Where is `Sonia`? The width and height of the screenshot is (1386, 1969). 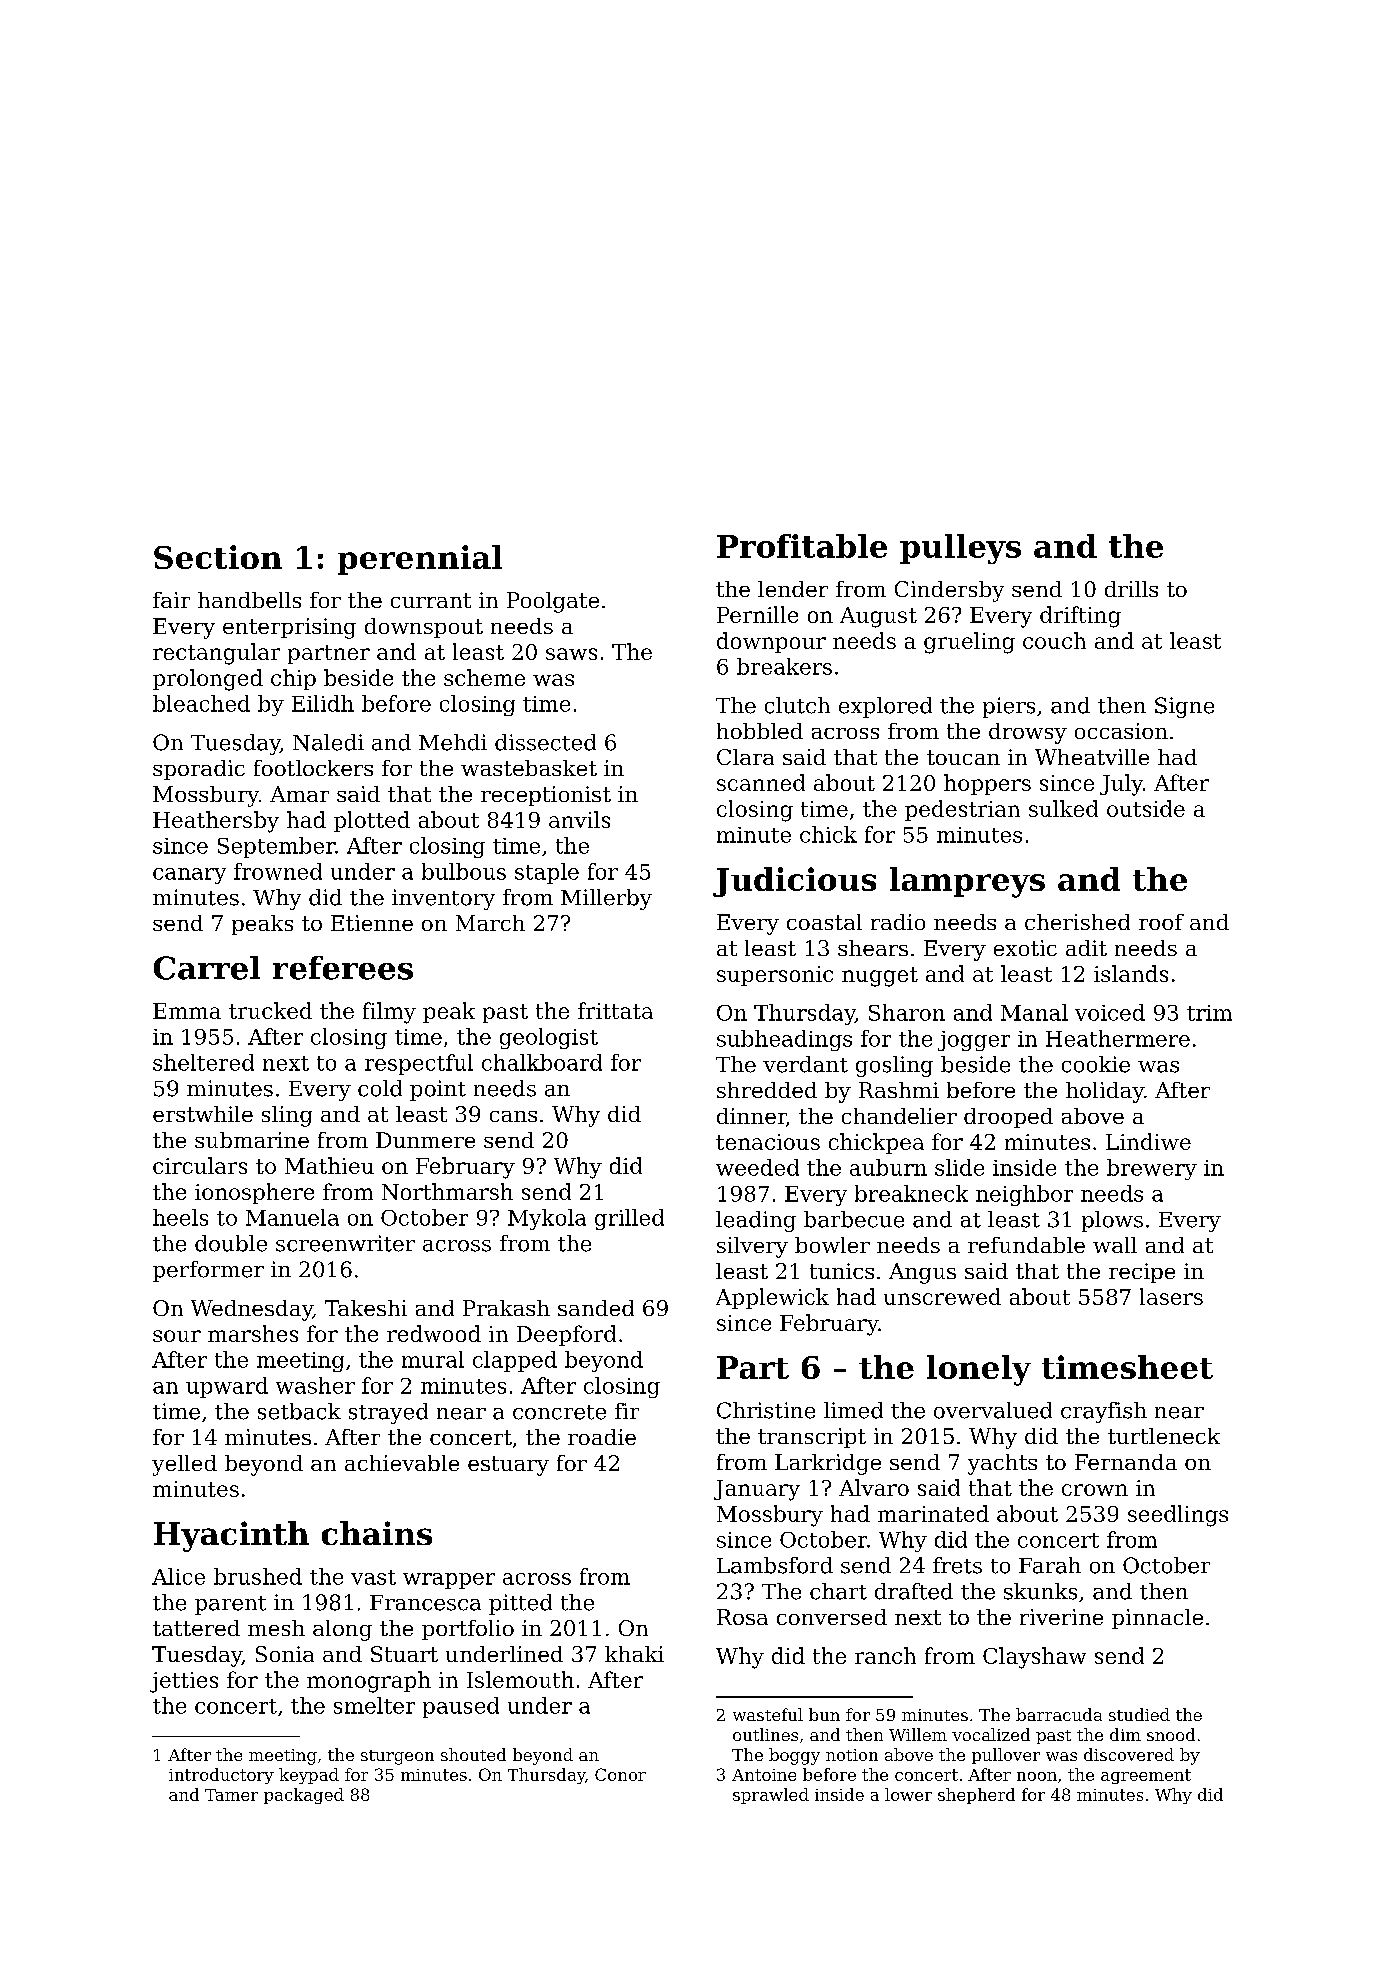 Sonia is located at coordinates (285, 1654).
